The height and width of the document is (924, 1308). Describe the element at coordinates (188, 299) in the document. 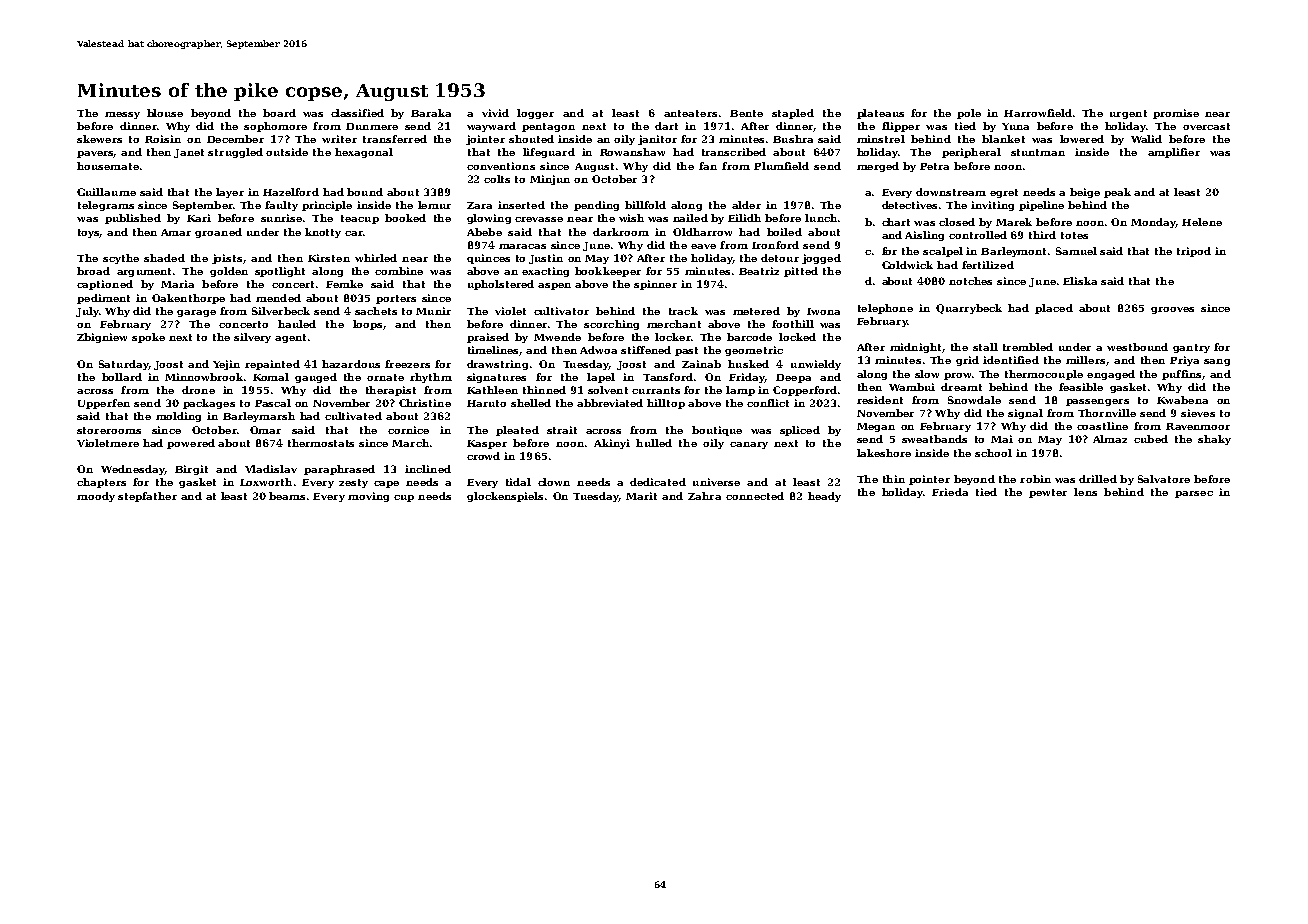

I see `Oakenthorpe` at that location.
